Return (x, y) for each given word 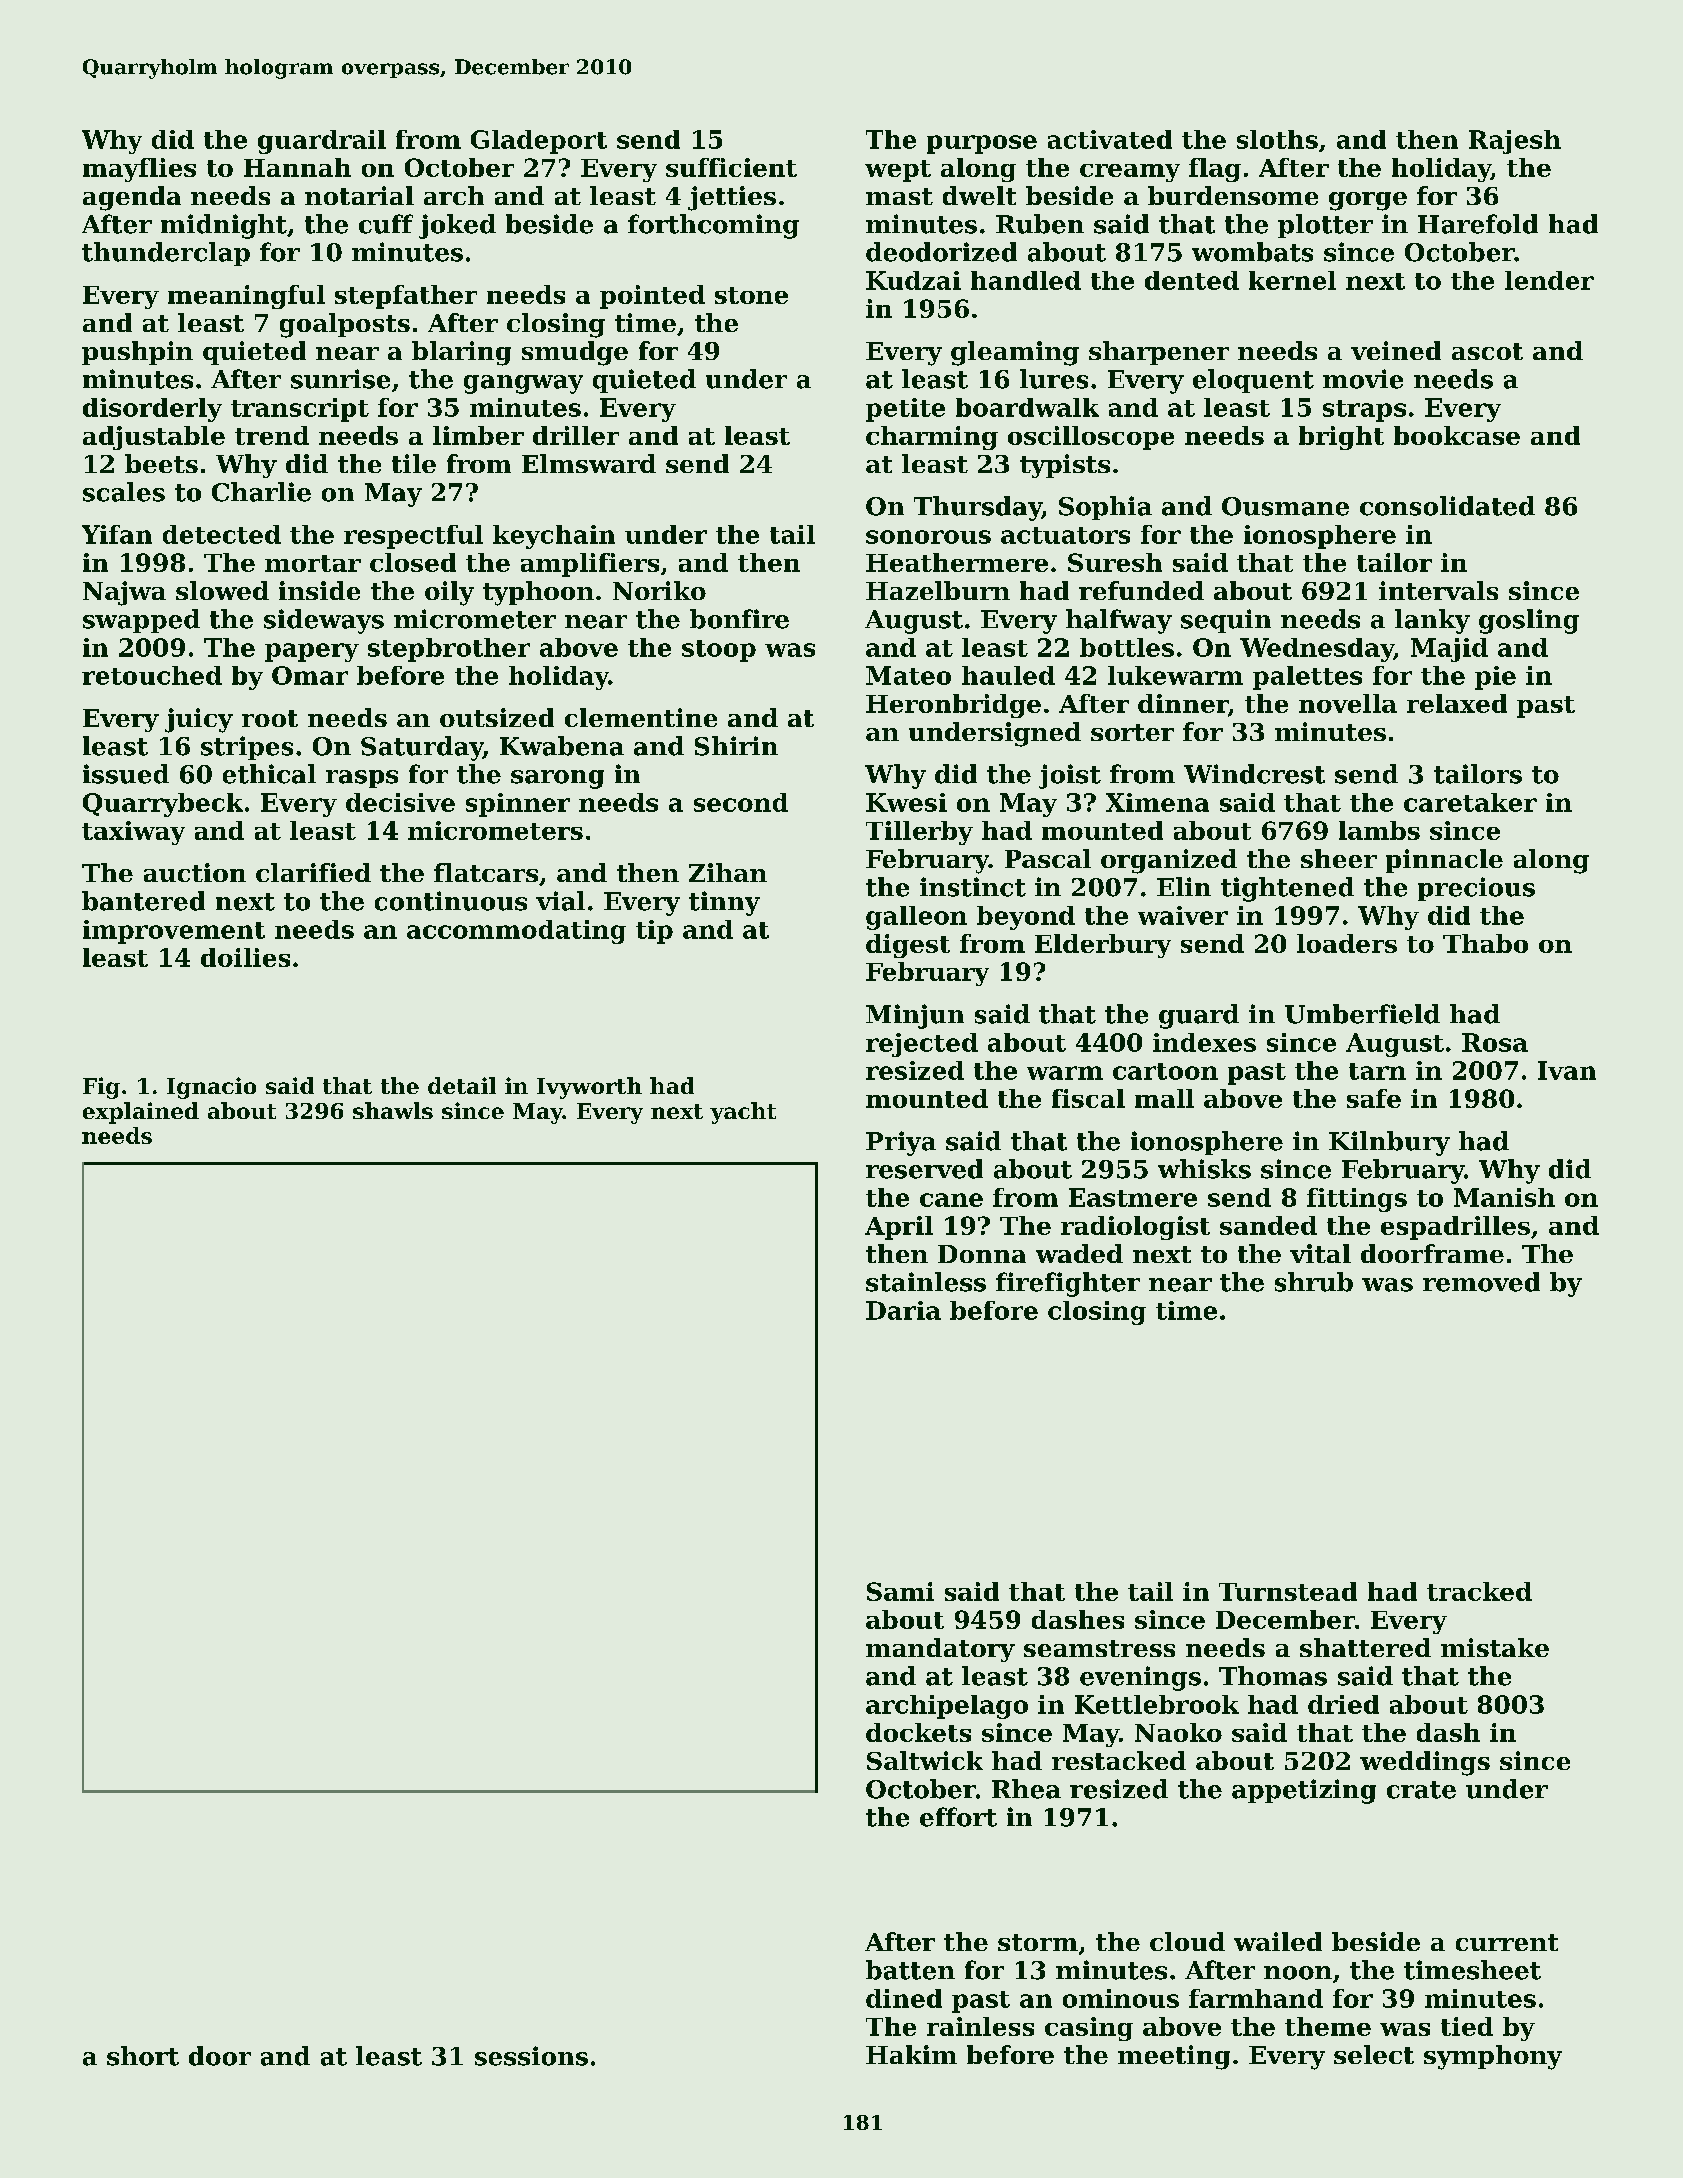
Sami (900, 1591)
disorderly (152, 410)
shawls (393, 1110)
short (143, 2056)
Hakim (911, 2054)
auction (195, 872)
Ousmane (1285, 506)
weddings (1425, 1763)
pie (1495, 678)
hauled (1008, 675)
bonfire (739, 619)
